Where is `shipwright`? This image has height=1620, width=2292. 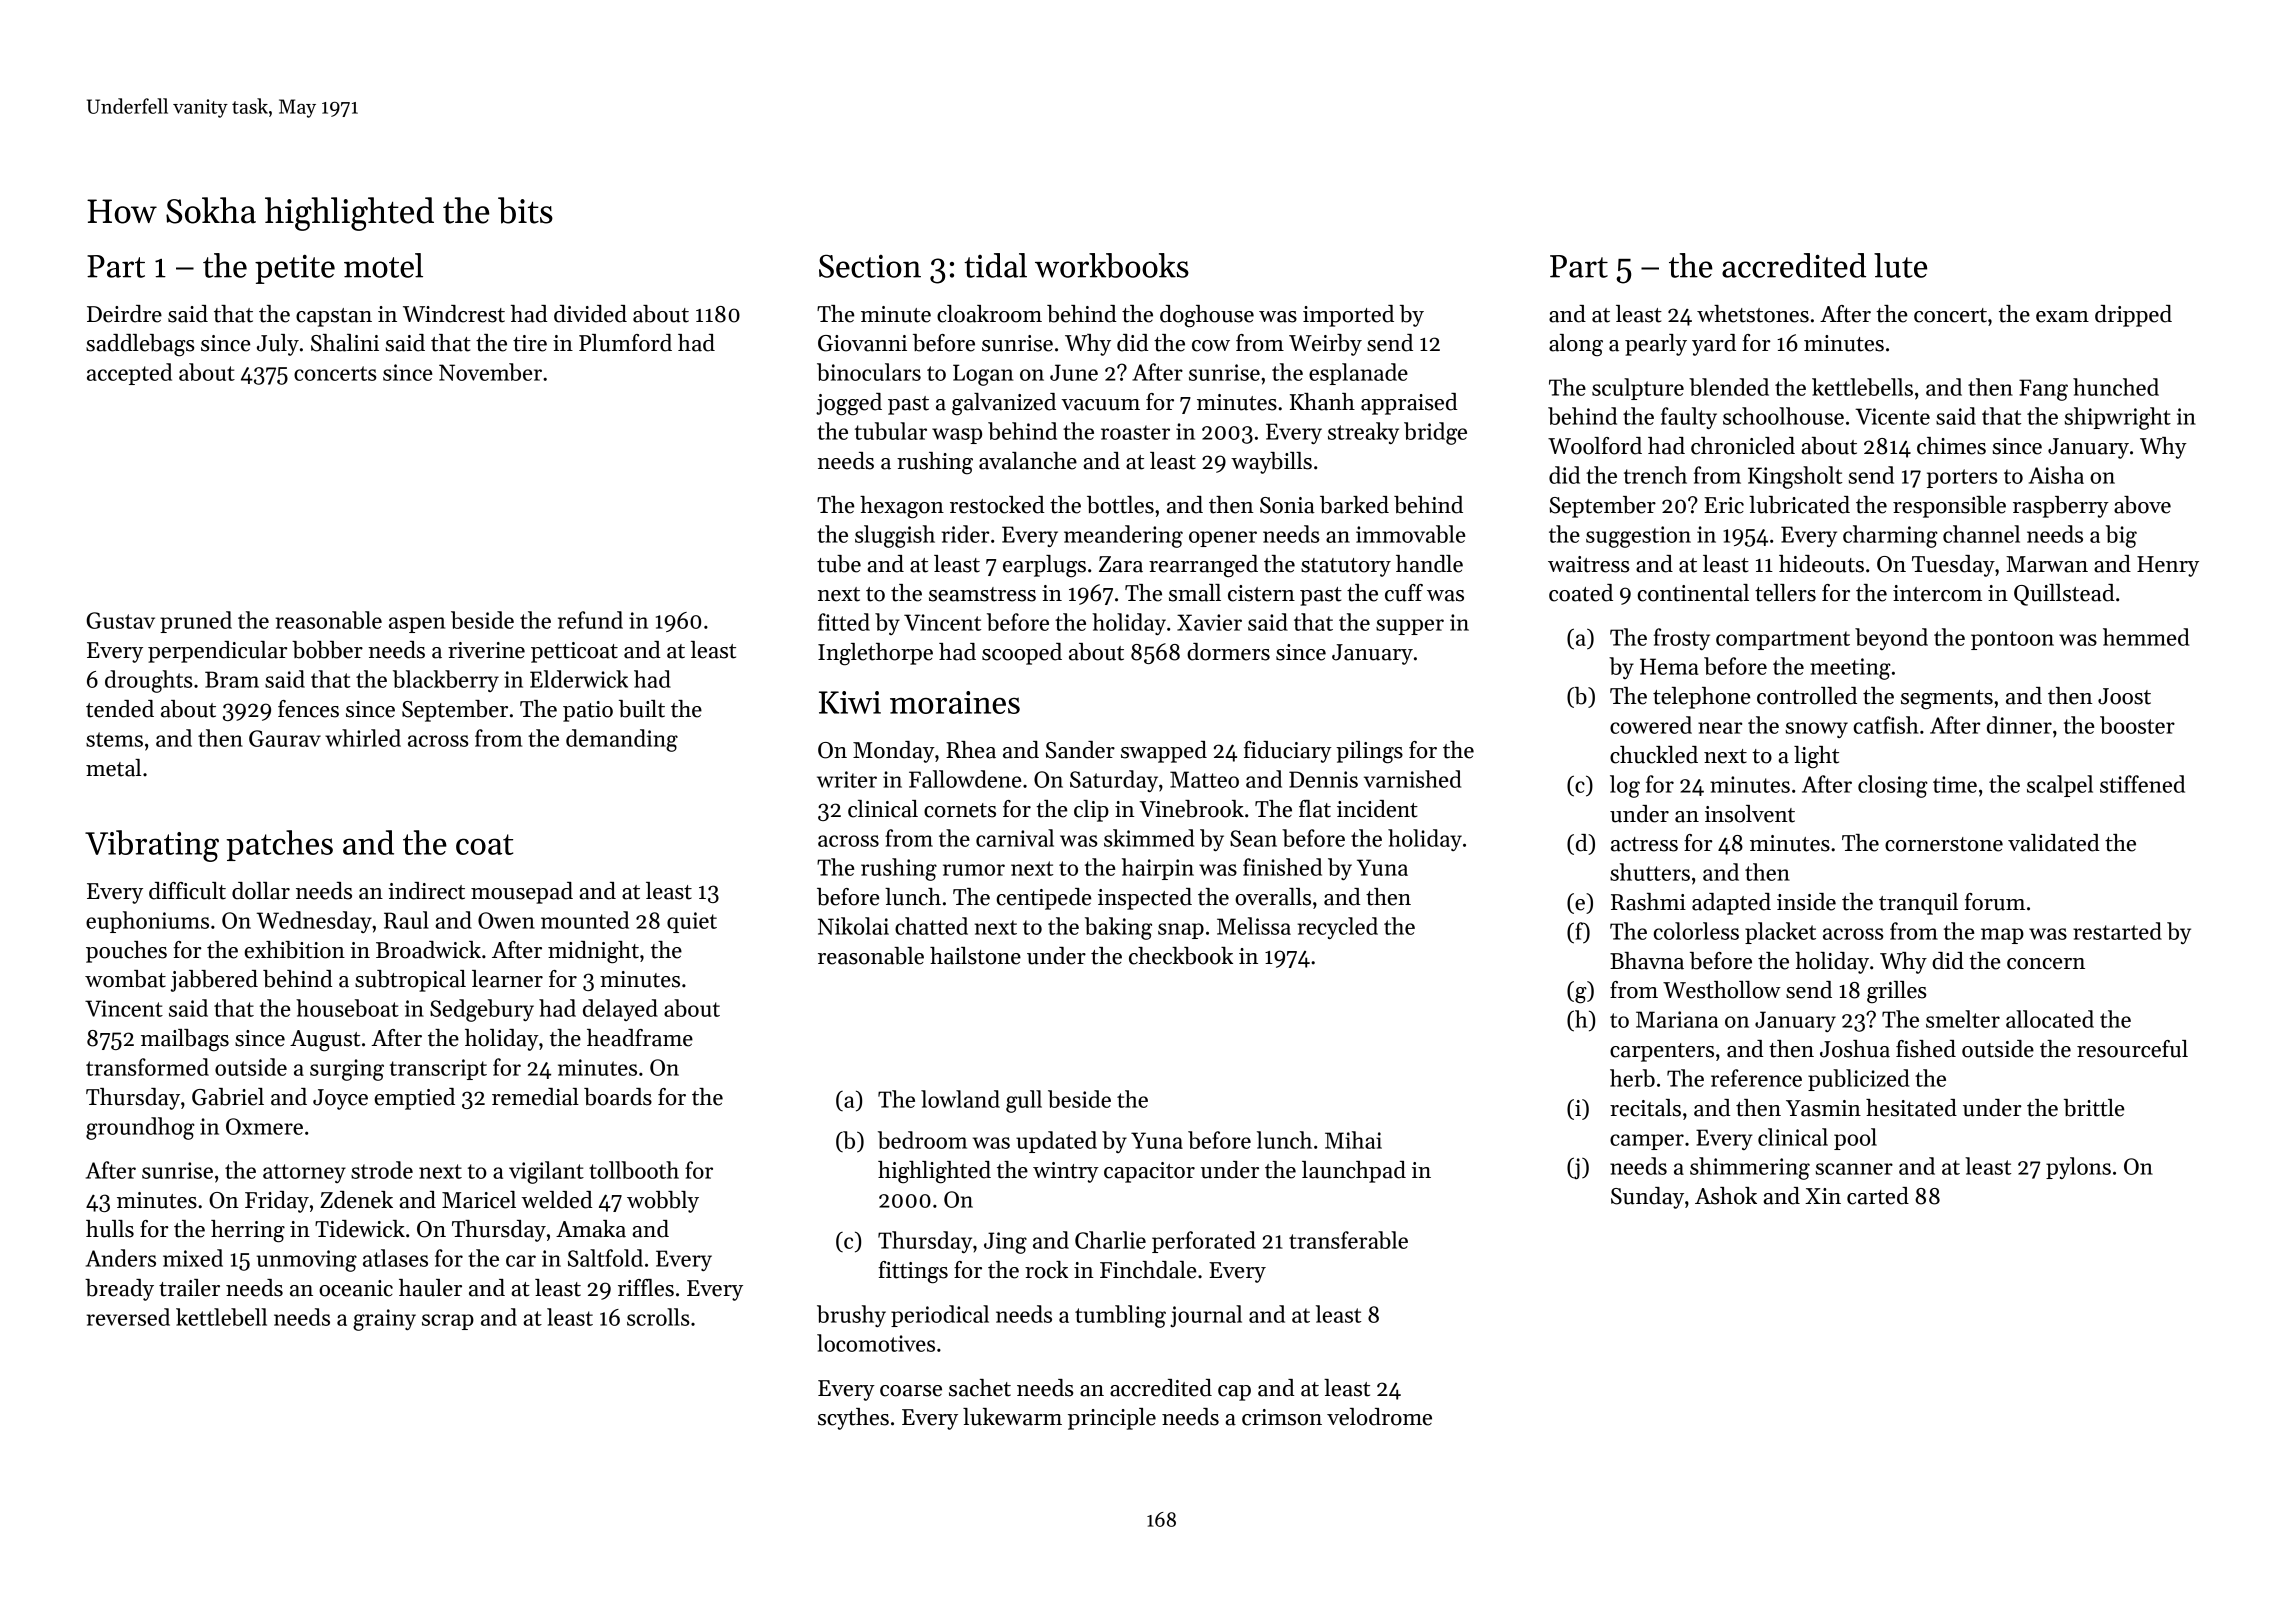 shipwright is located at coordinates (2117, 418).
